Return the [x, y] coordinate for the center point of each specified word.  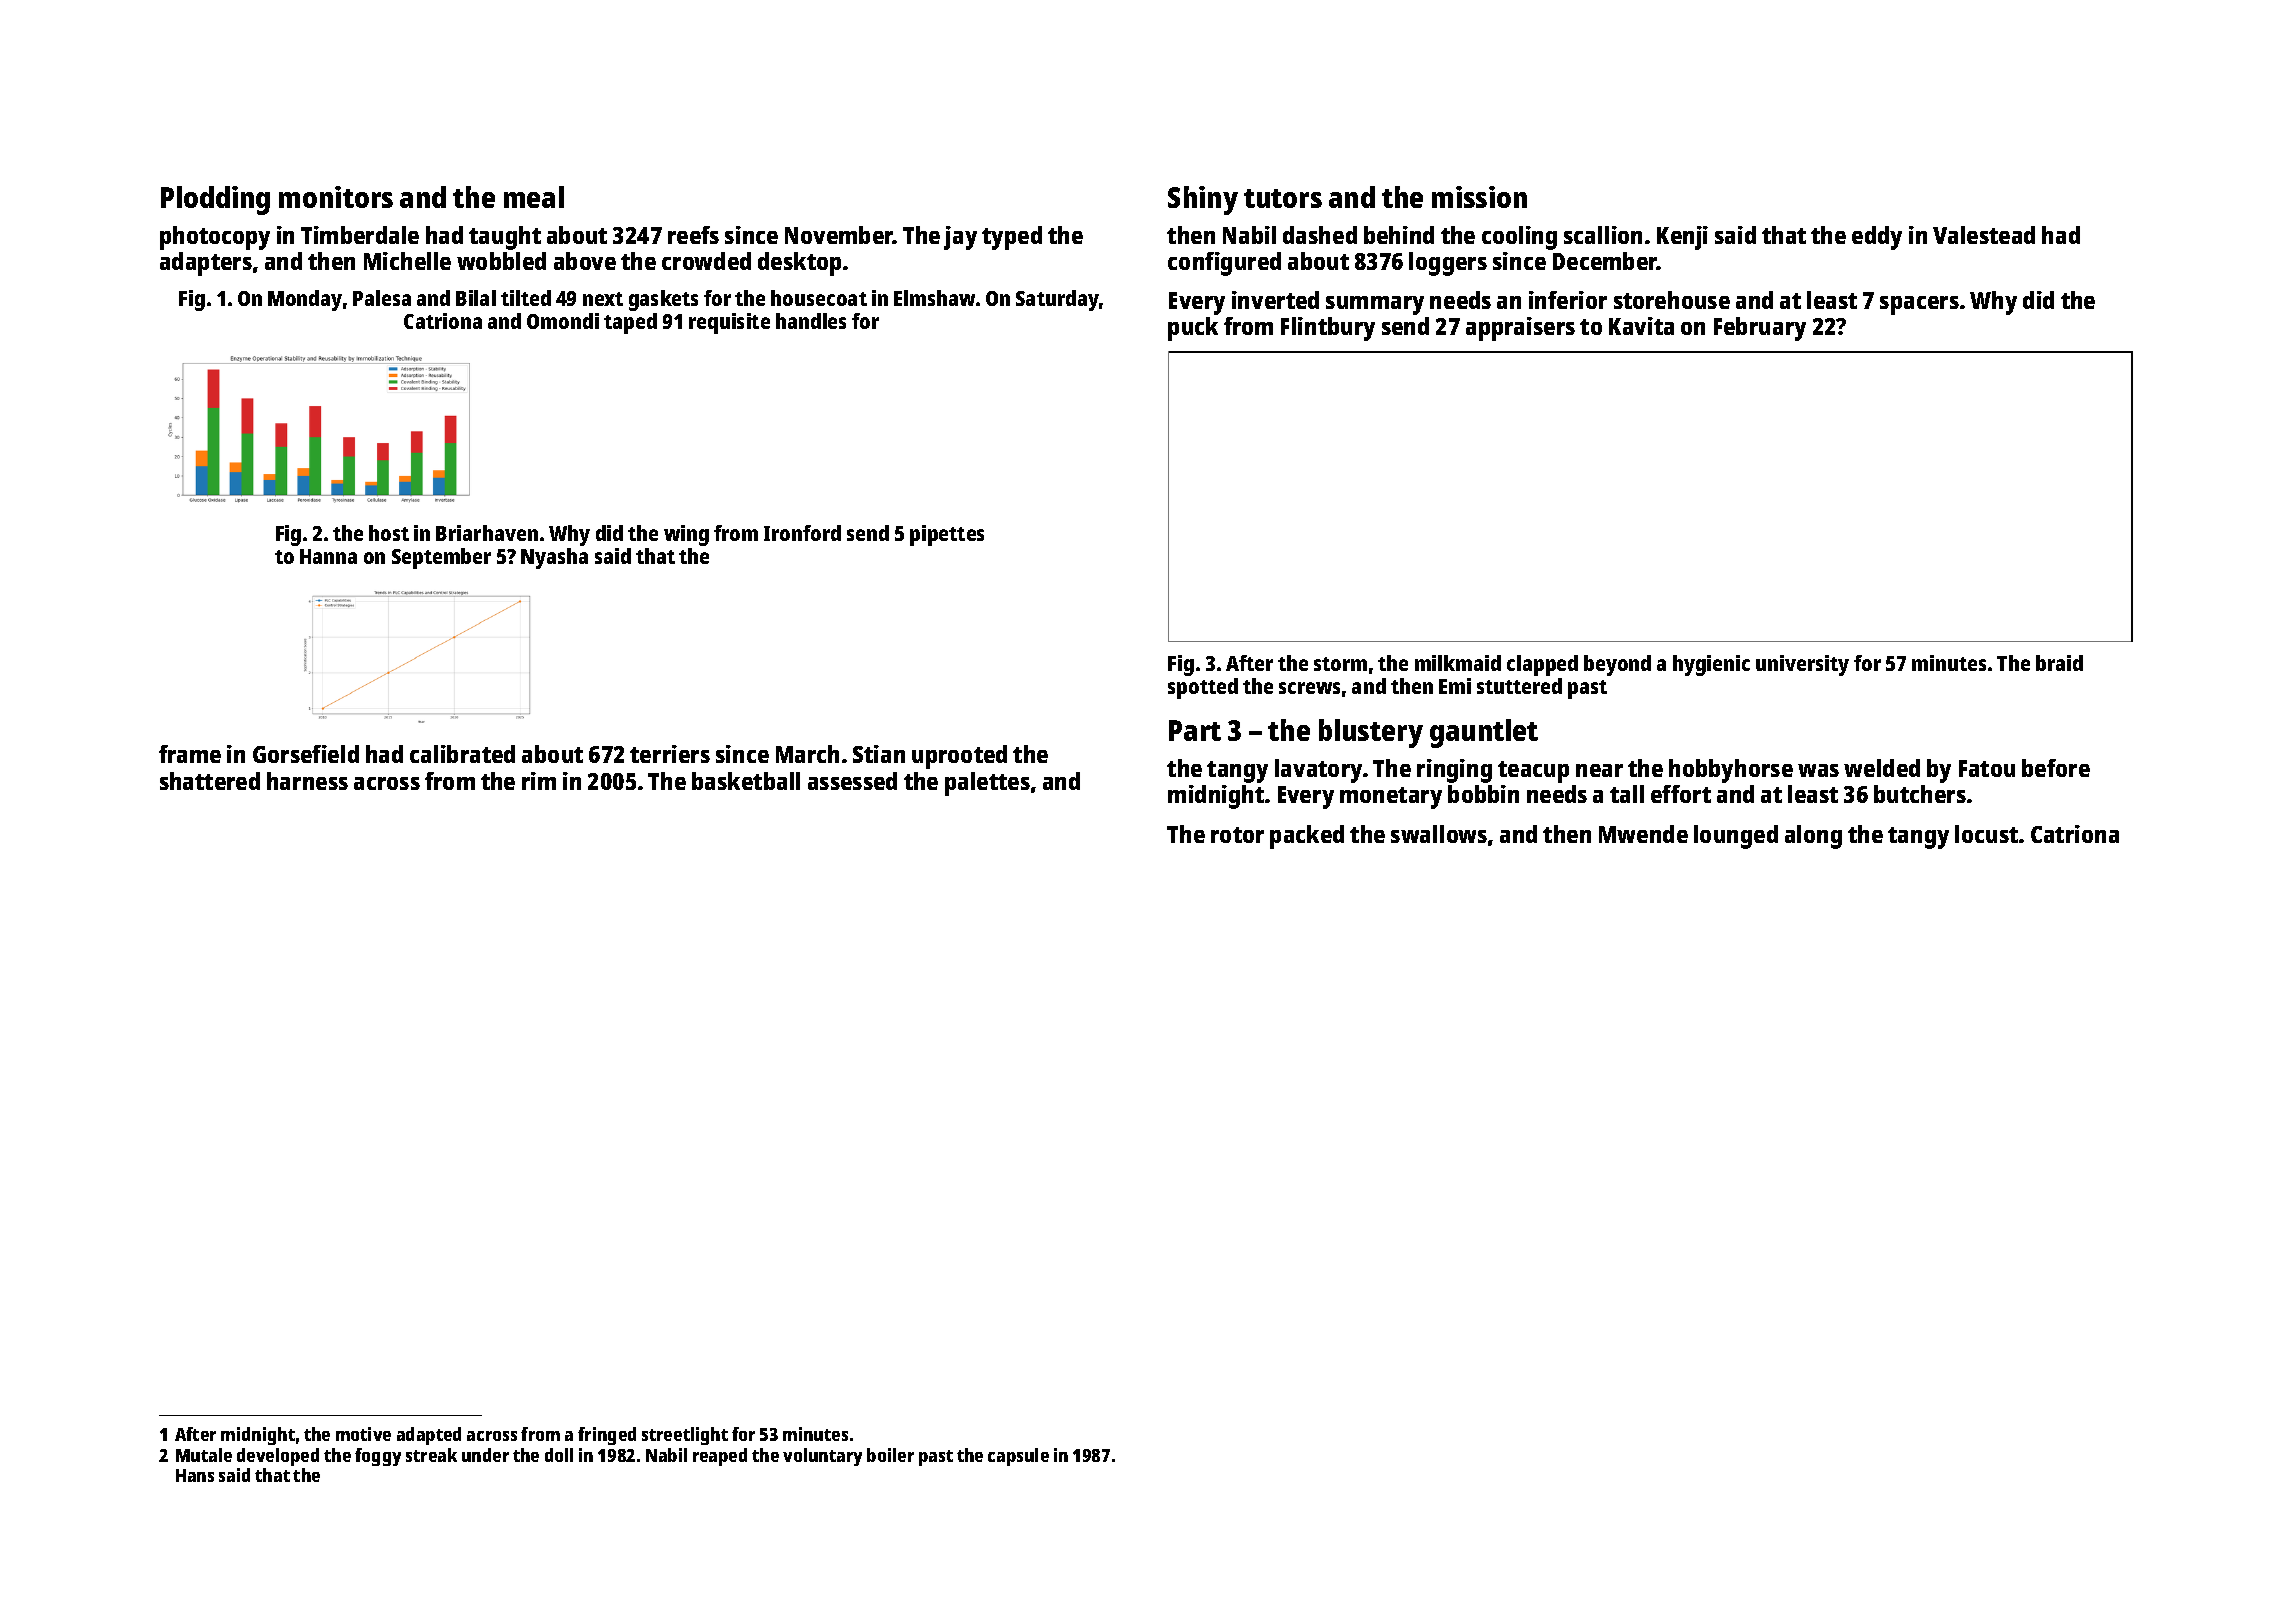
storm [1340, 664]
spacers [1919, 305]
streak [431, 1455]
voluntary [822, 1457]
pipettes [947, 535]
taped [630, 323]
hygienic [1711, 665]
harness [307, 781]
